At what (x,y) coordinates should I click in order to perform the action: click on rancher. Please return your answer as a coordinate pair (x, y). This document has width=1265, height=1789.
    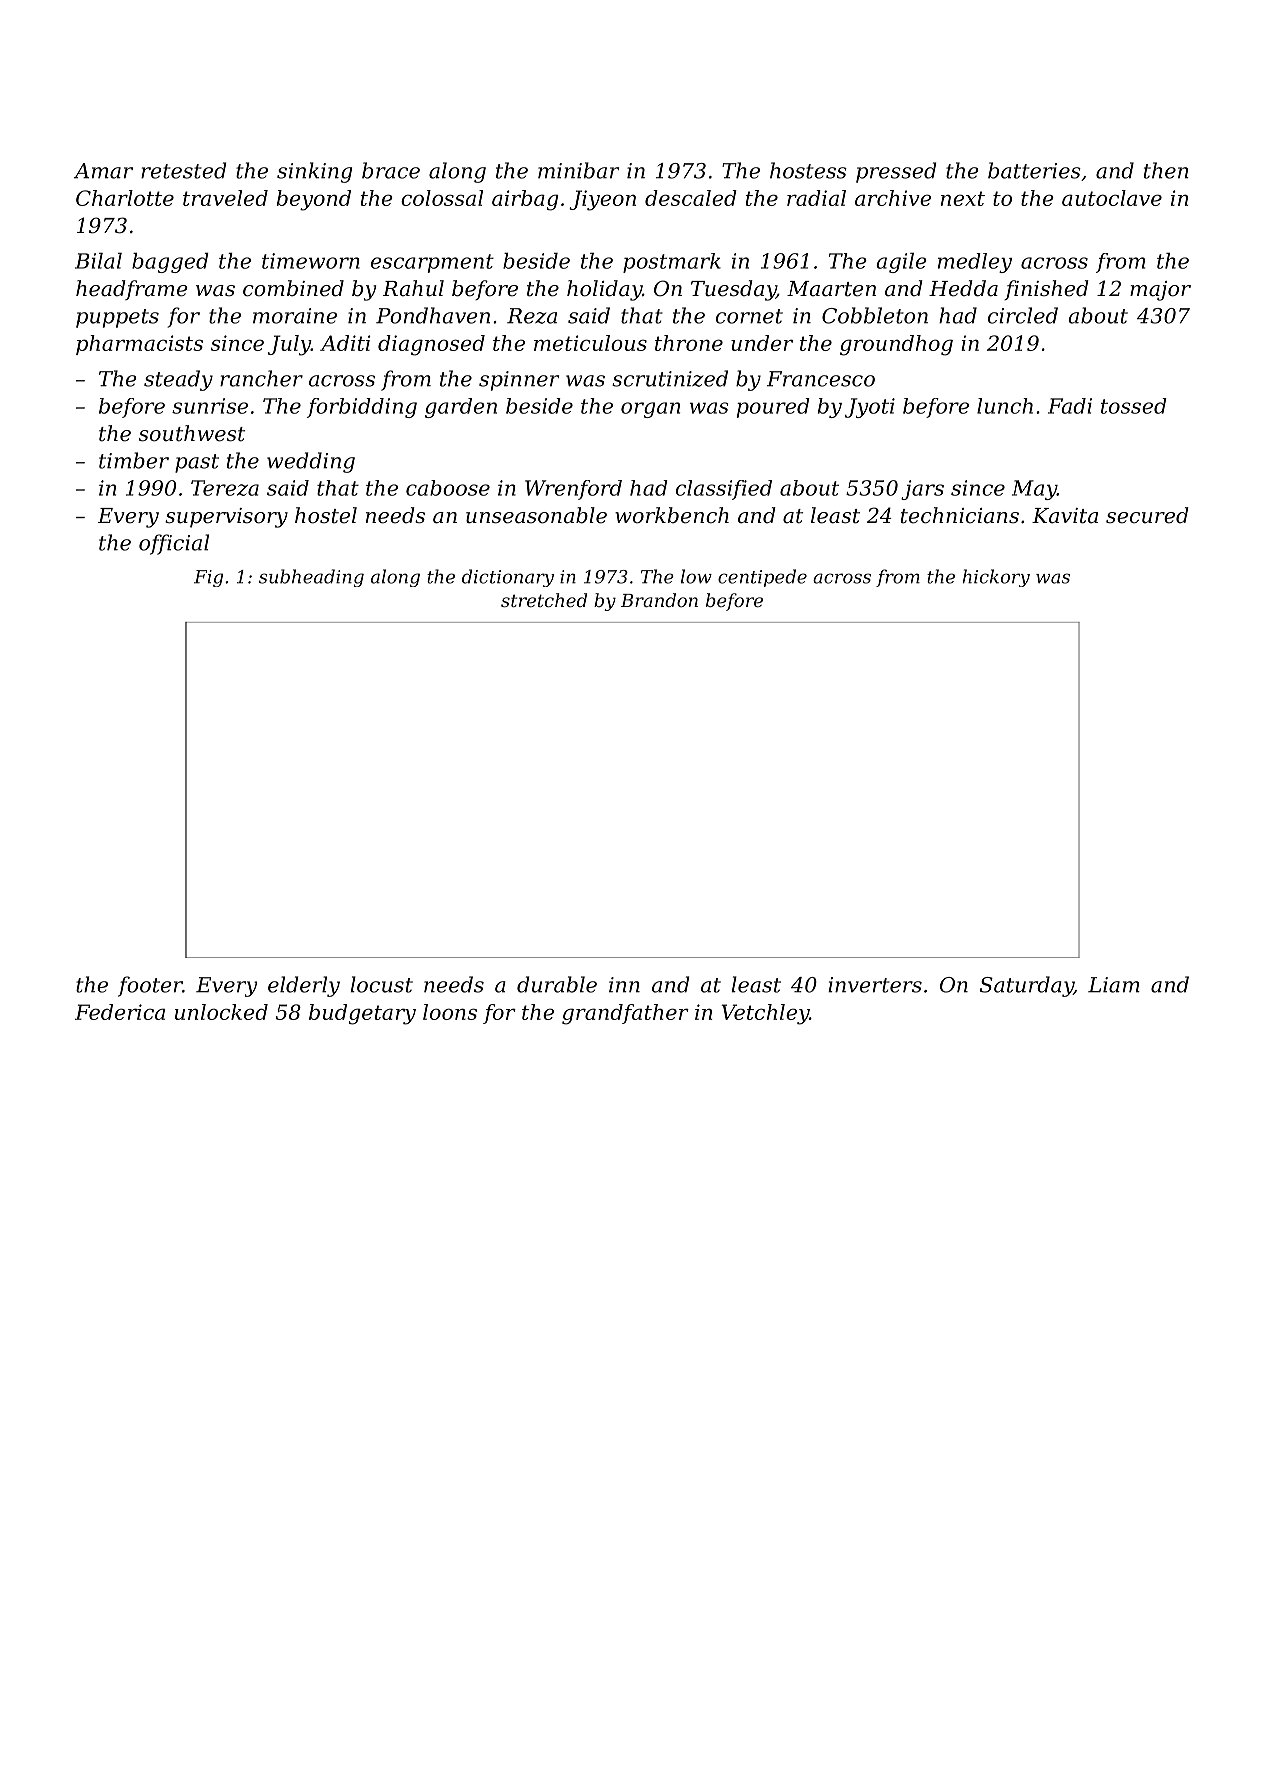
    Looking at the image, I should click on (261, 378).
